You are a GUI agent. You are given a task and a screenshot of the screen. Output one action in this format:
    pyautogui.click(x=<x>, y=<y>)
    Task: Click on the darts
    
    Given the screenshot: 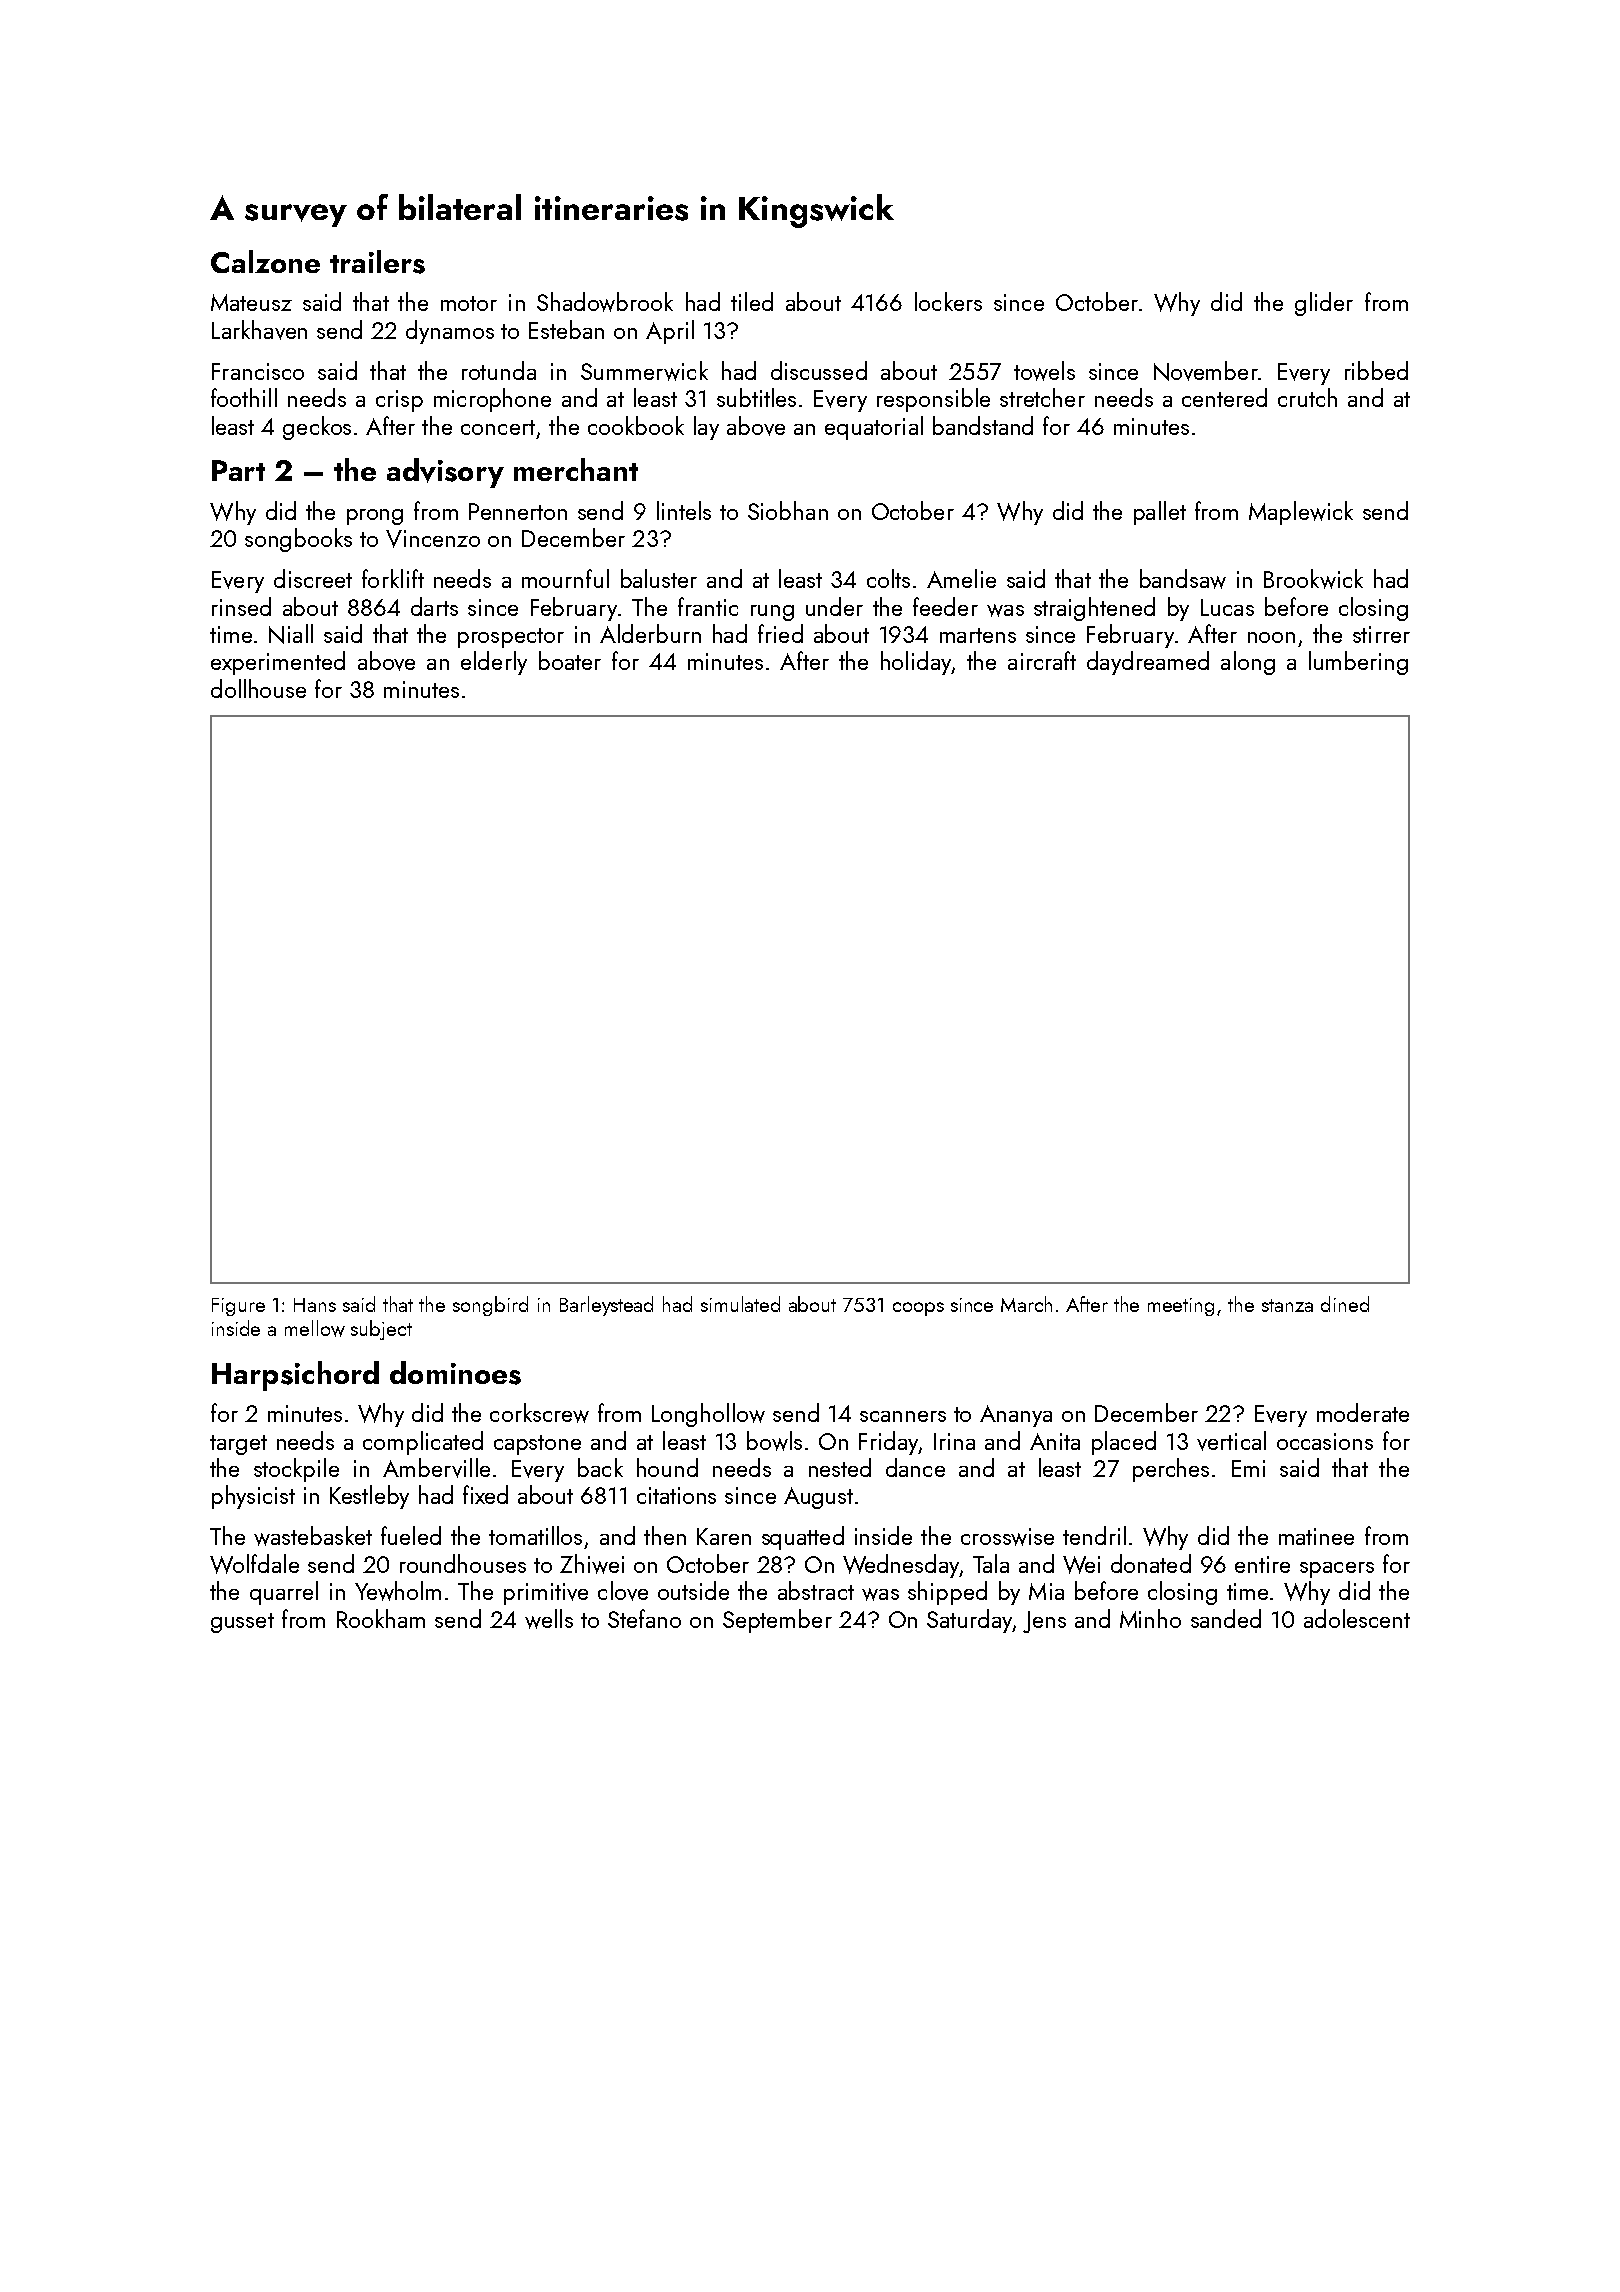 What is the action you would take?
    pyautogui.click(x=434, y=606)
